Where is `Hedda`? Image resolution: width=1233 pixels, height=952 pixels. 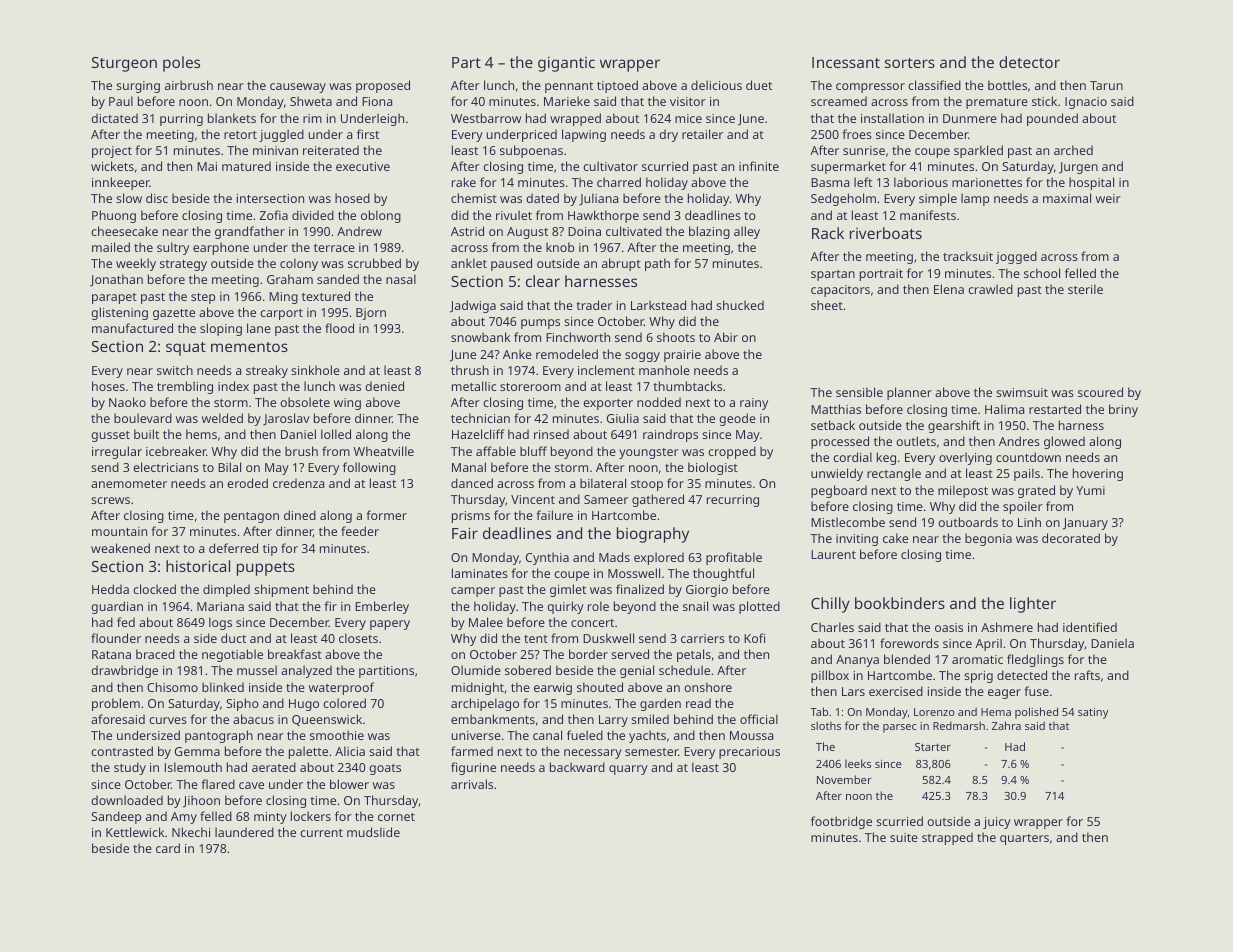 Hedda is located at coordinates (110, 589).
